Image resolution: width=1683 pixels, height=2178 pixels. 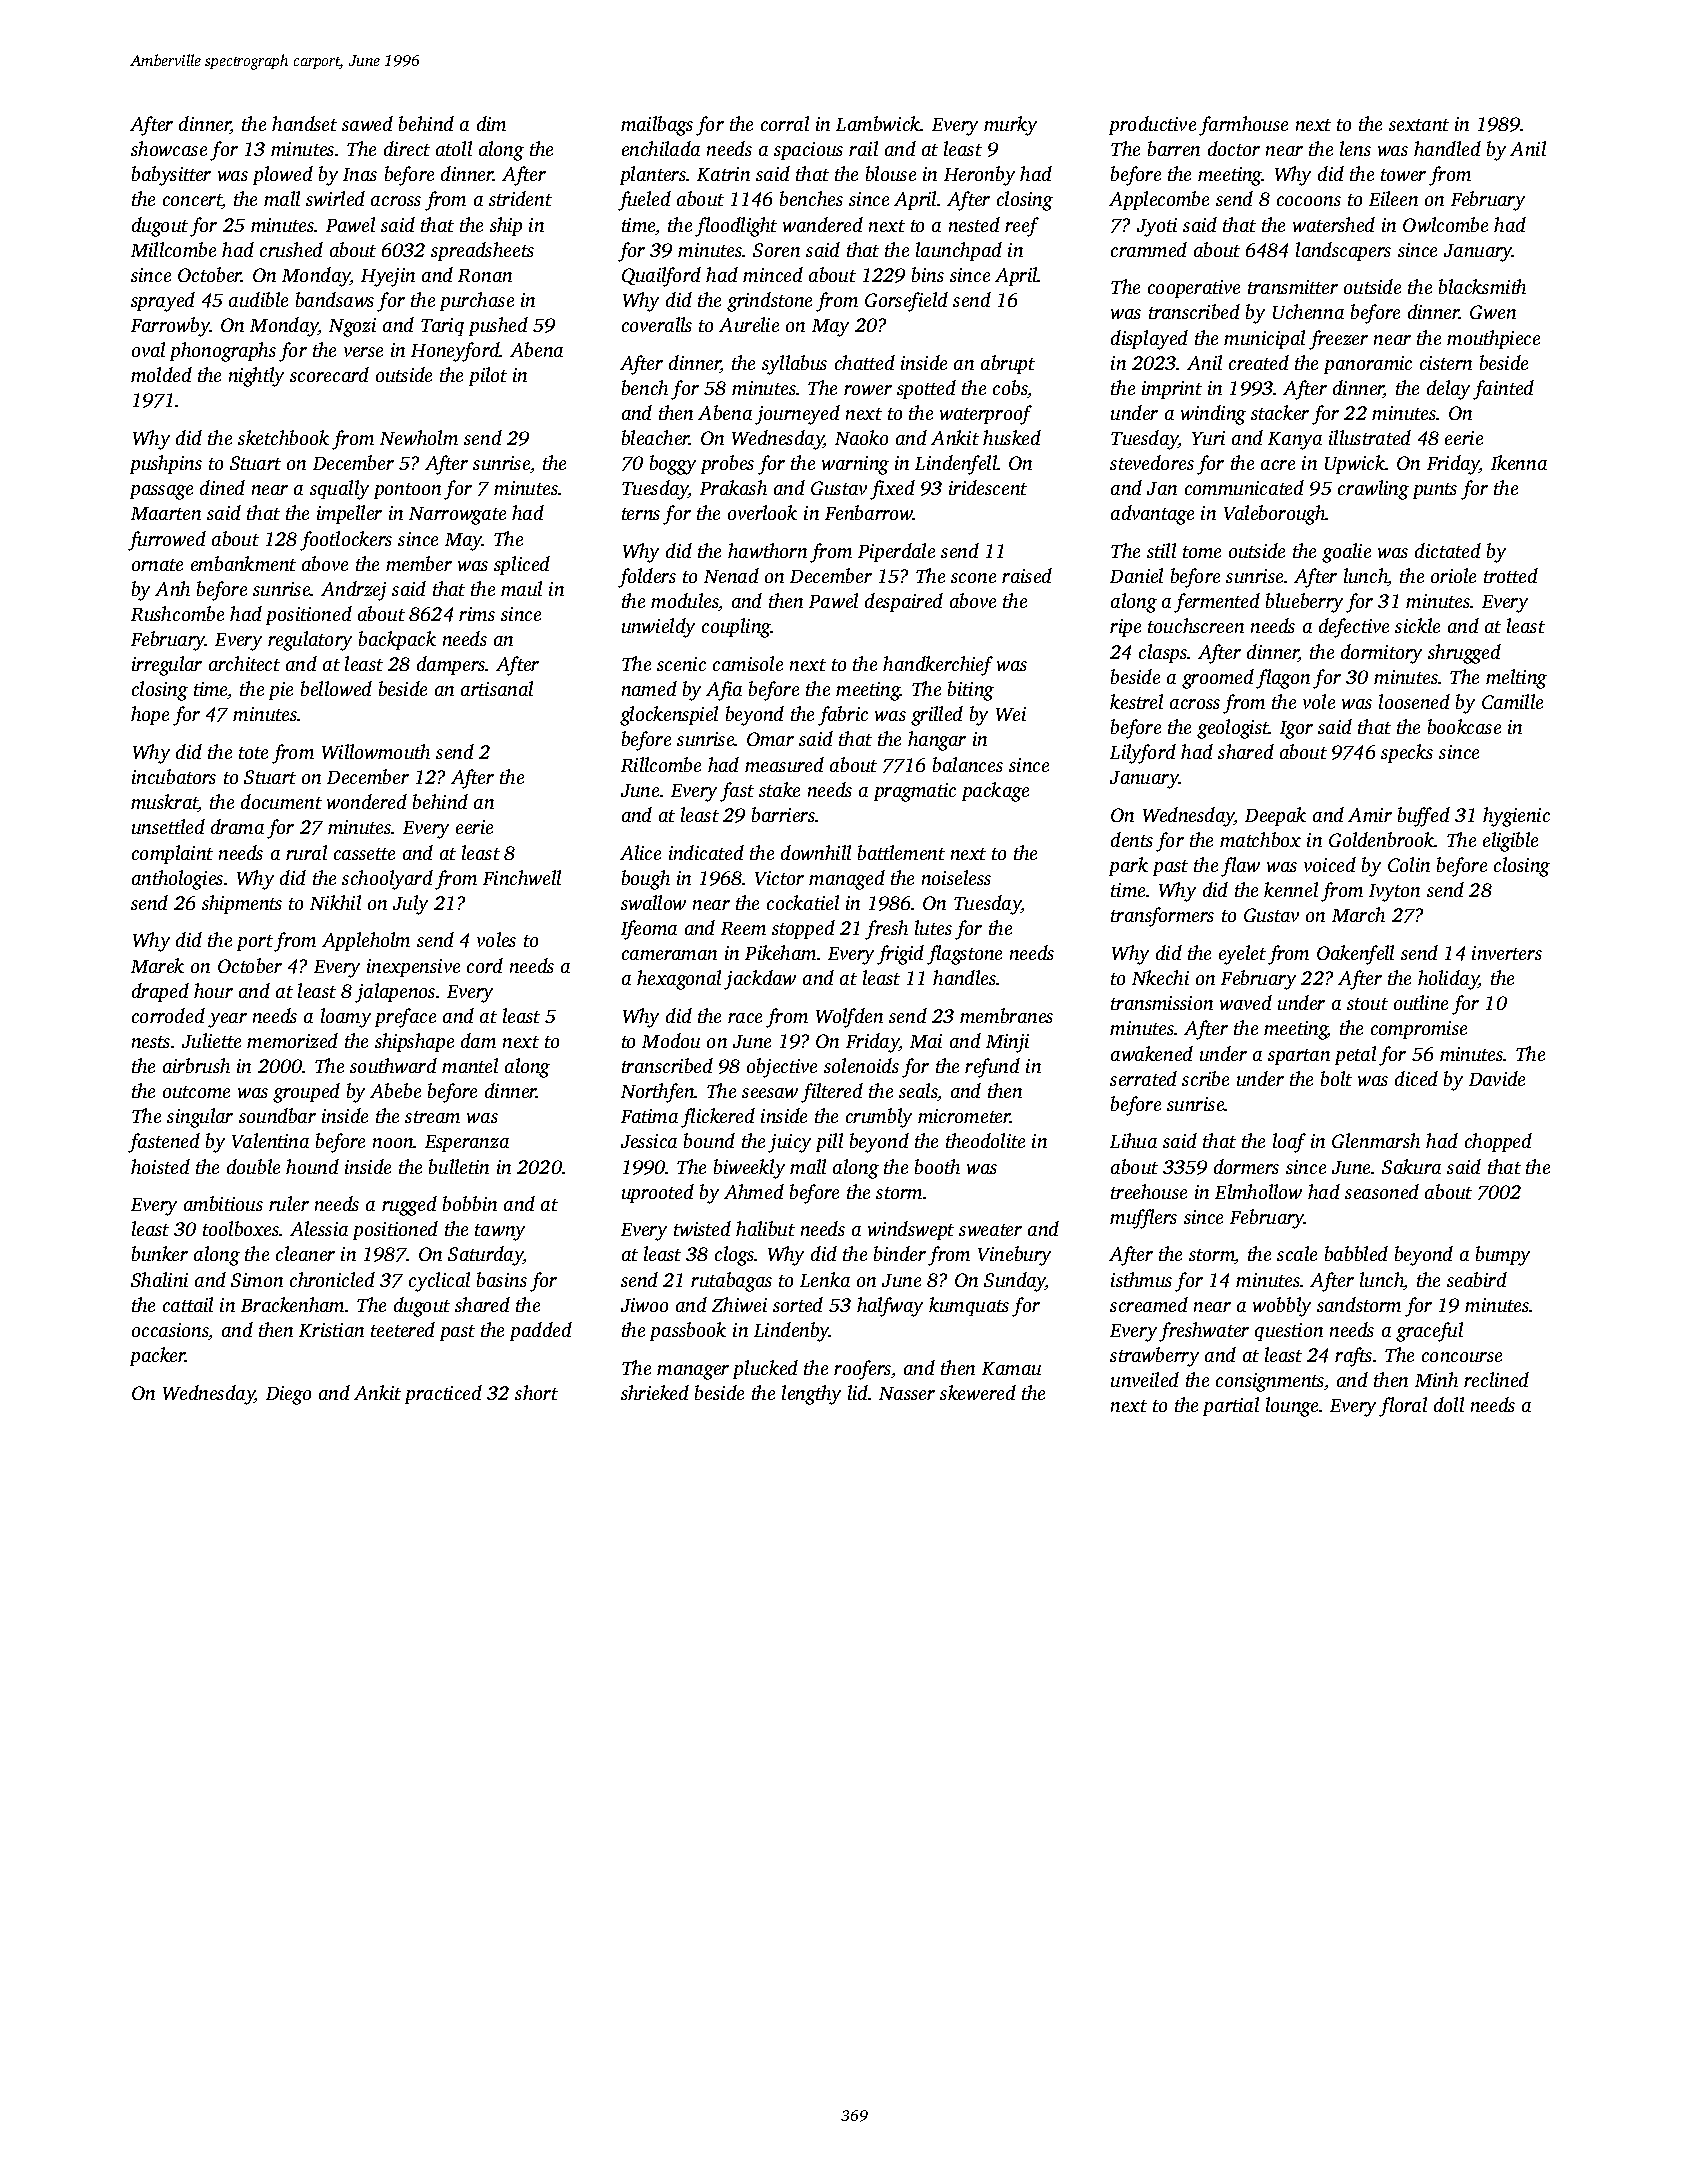 What do you see at coordinates (655, 1392) in the document?
I see `shrieked` at bounding box center [655, 1392].
